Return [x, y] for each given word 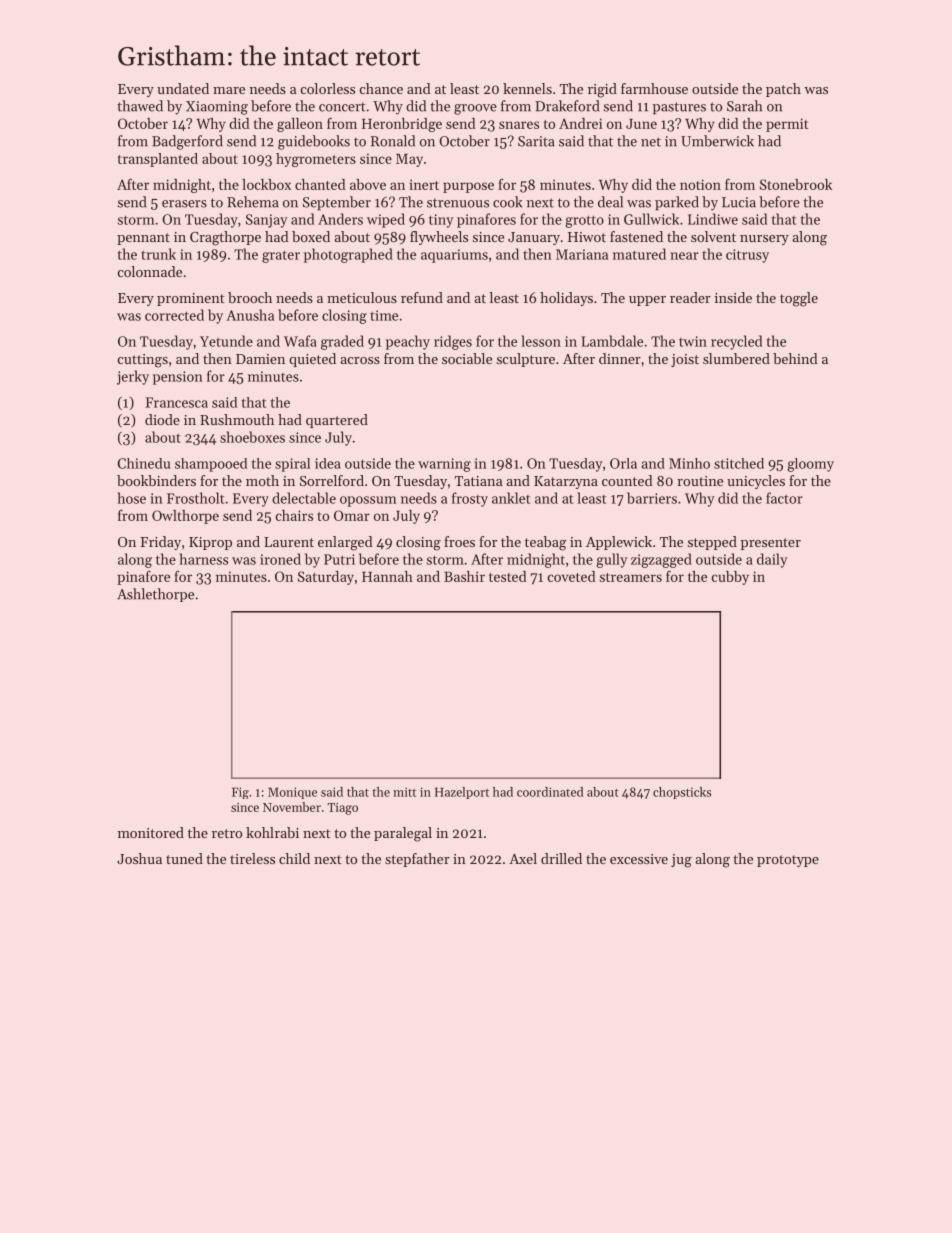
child [294, 858]
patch [783, 90]
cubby [730, 578]
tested [508, 576]
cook [507, 202]
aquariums [454, 256]
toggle [799, 299]
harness [204, 559]
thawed [140, 106]
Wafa [300, 341]
